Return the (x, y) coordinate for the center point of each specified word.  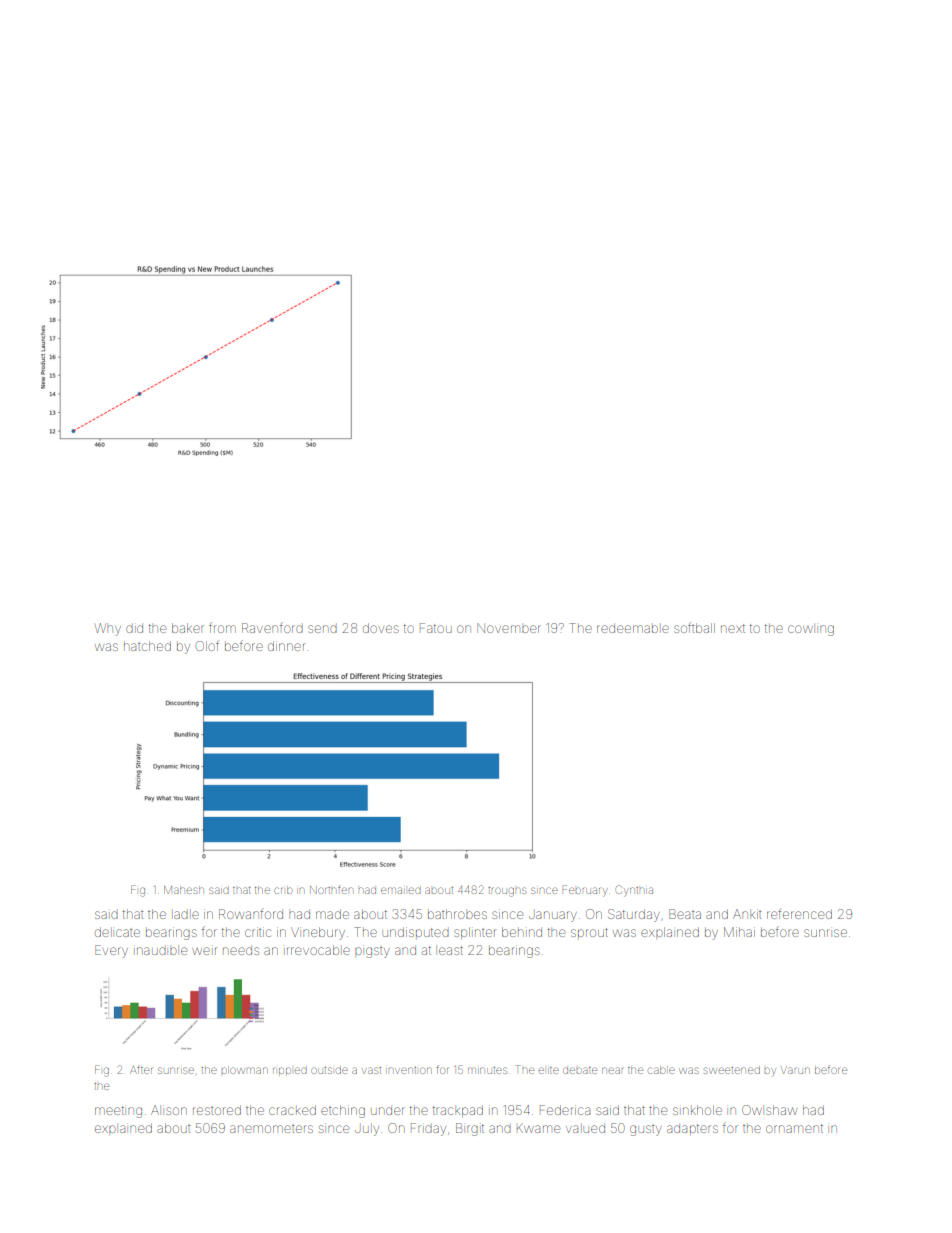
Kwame (538, 1128)
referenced (799, 914)
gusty (646, 1130)
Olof (207, 645)
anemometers (271, 1129)
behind (522, 932)
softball (694, 627)
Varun (795, 1070)
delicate (117, 932)
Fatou (436, 628)
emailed (401, 890)
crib (283, 890)
